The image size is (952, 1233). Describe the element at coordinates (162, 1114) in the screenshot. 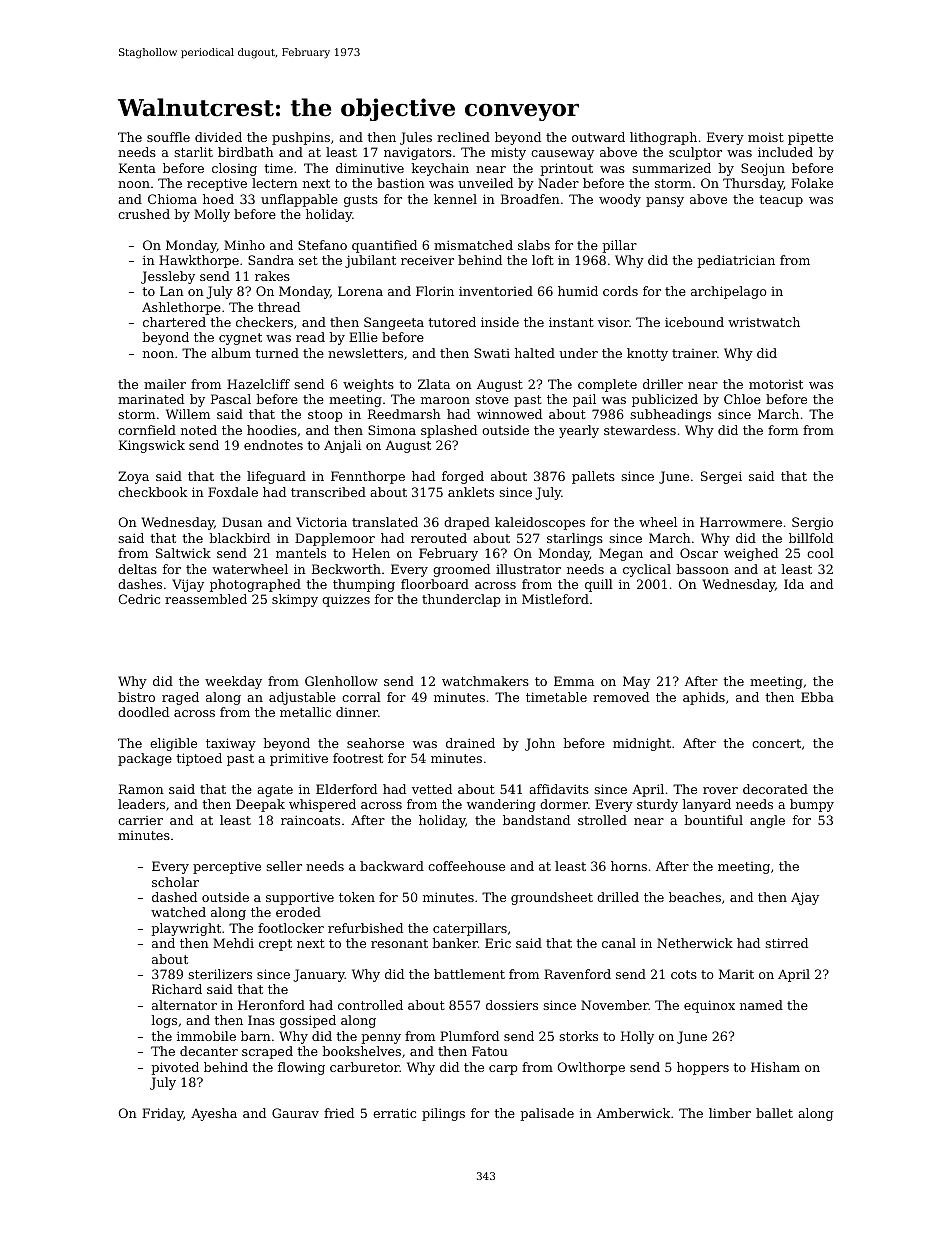

I see `Friday` at that location.
